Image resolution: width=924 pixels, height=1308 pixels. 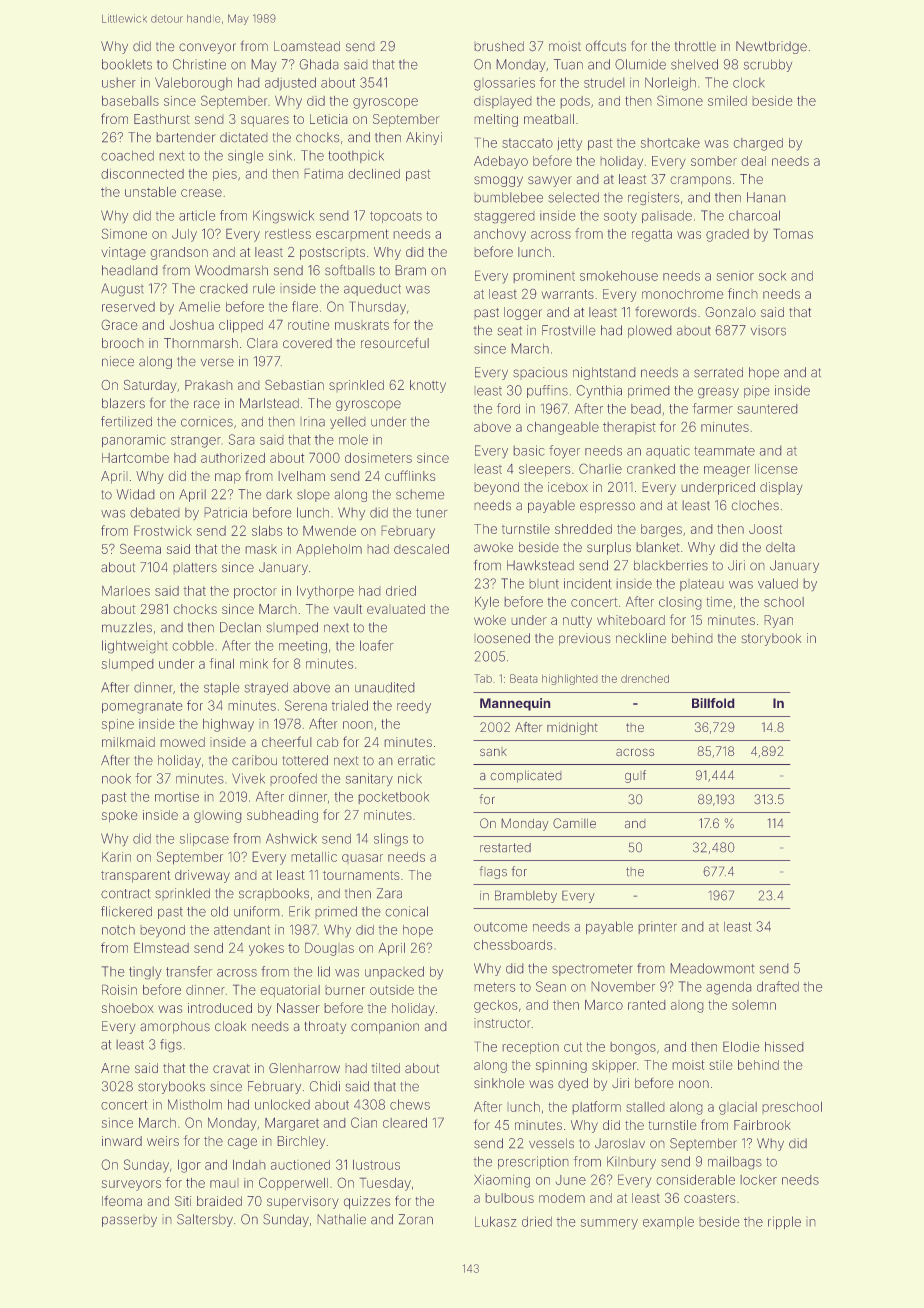 I want to click on booklets, so click(x=127, y=64).
